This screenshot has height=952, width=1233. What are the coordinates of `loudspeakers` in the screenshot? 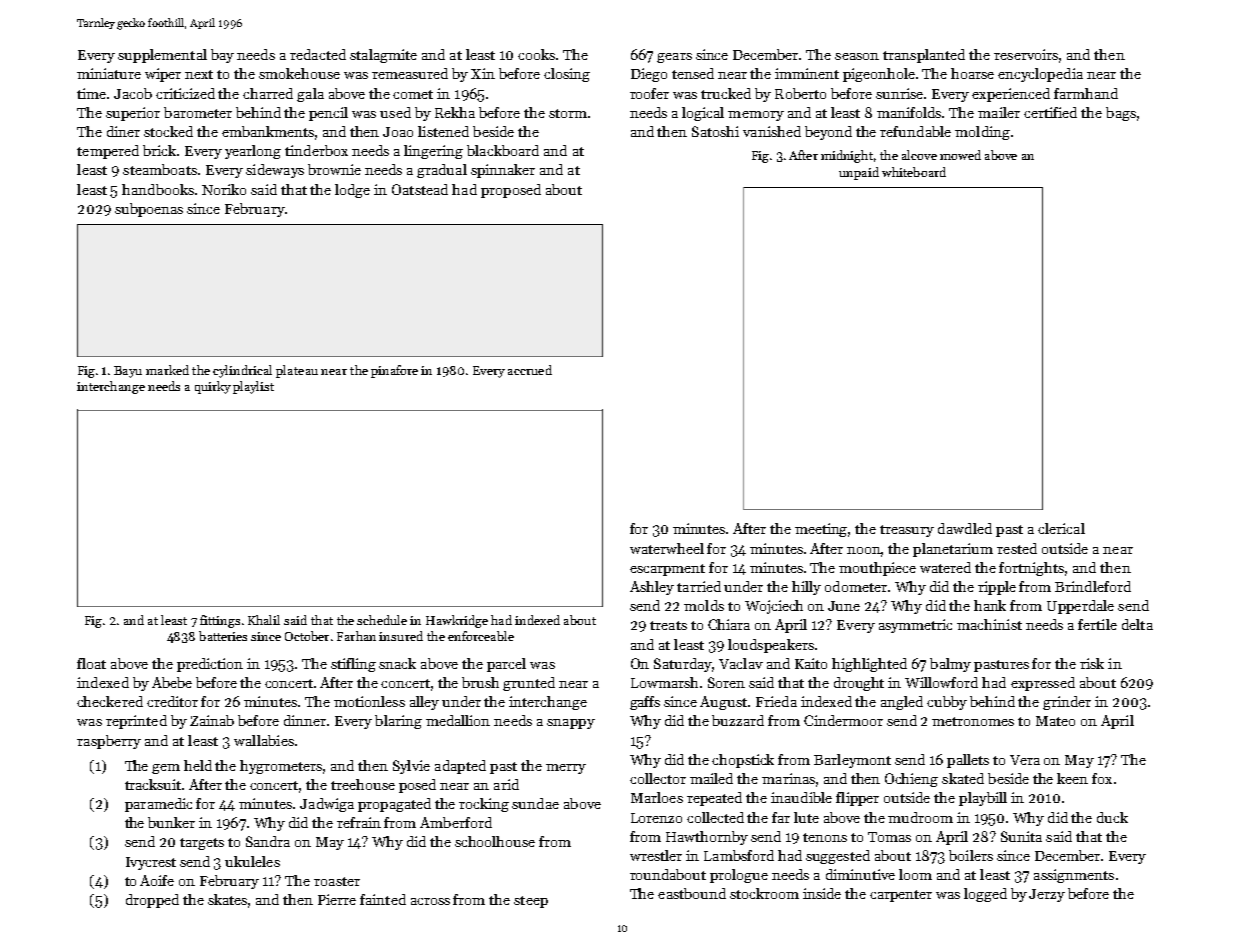 It's located at (771, 646).
